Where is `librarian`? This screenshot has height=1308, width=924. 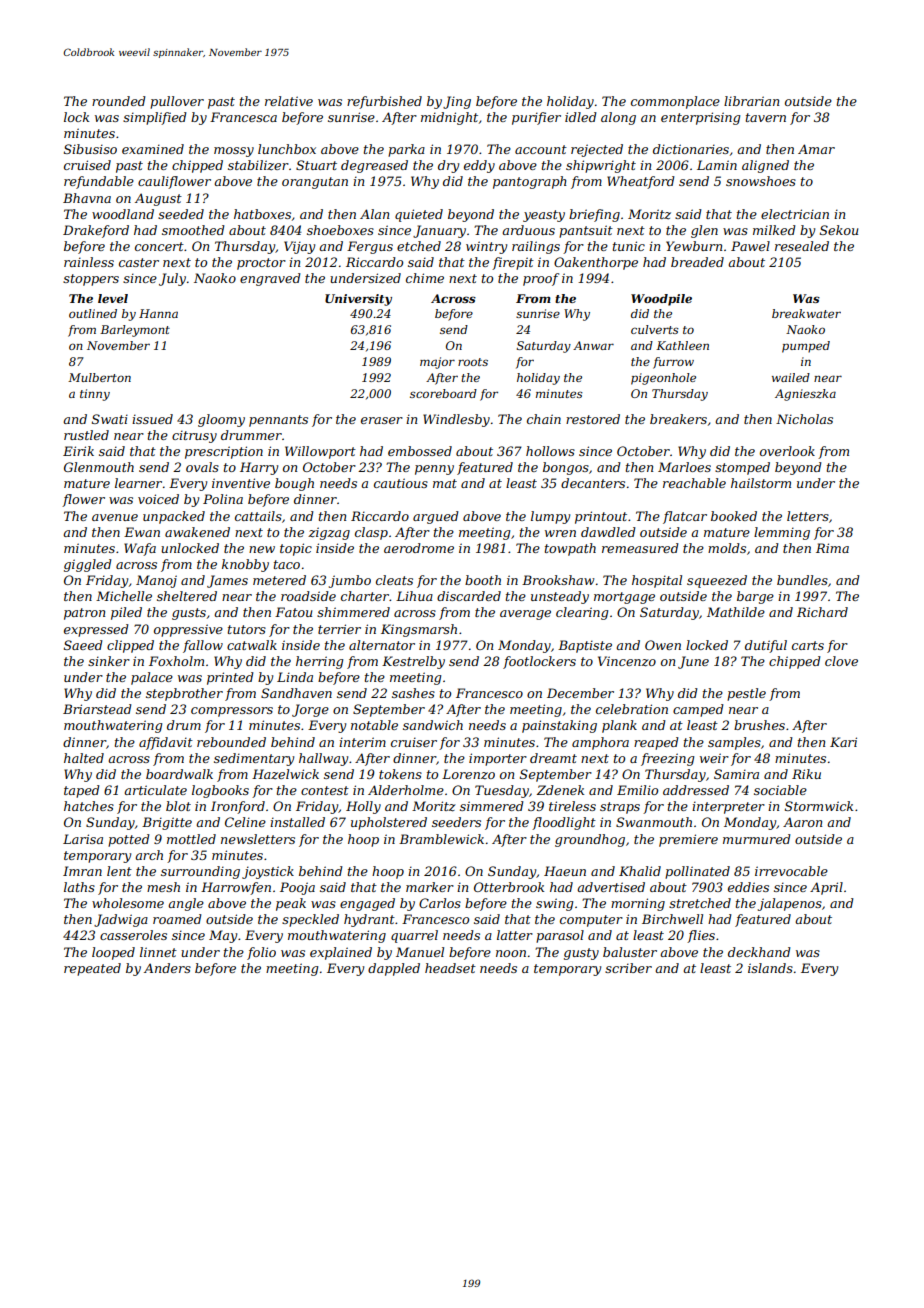 librarian is located at coordinates (751, 101).
